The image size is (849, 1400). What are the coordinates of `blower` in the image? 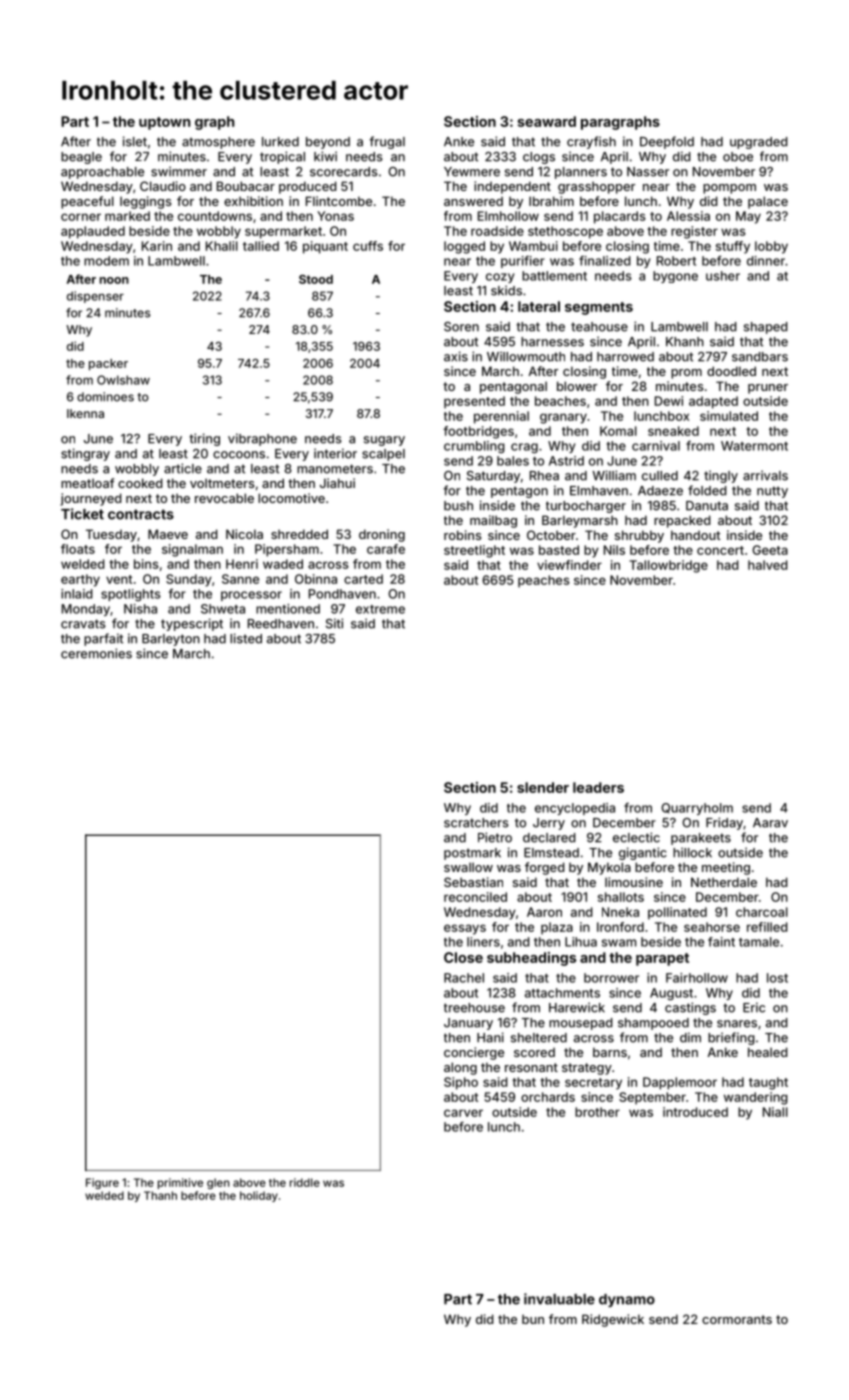 It's located at (577, 386).
